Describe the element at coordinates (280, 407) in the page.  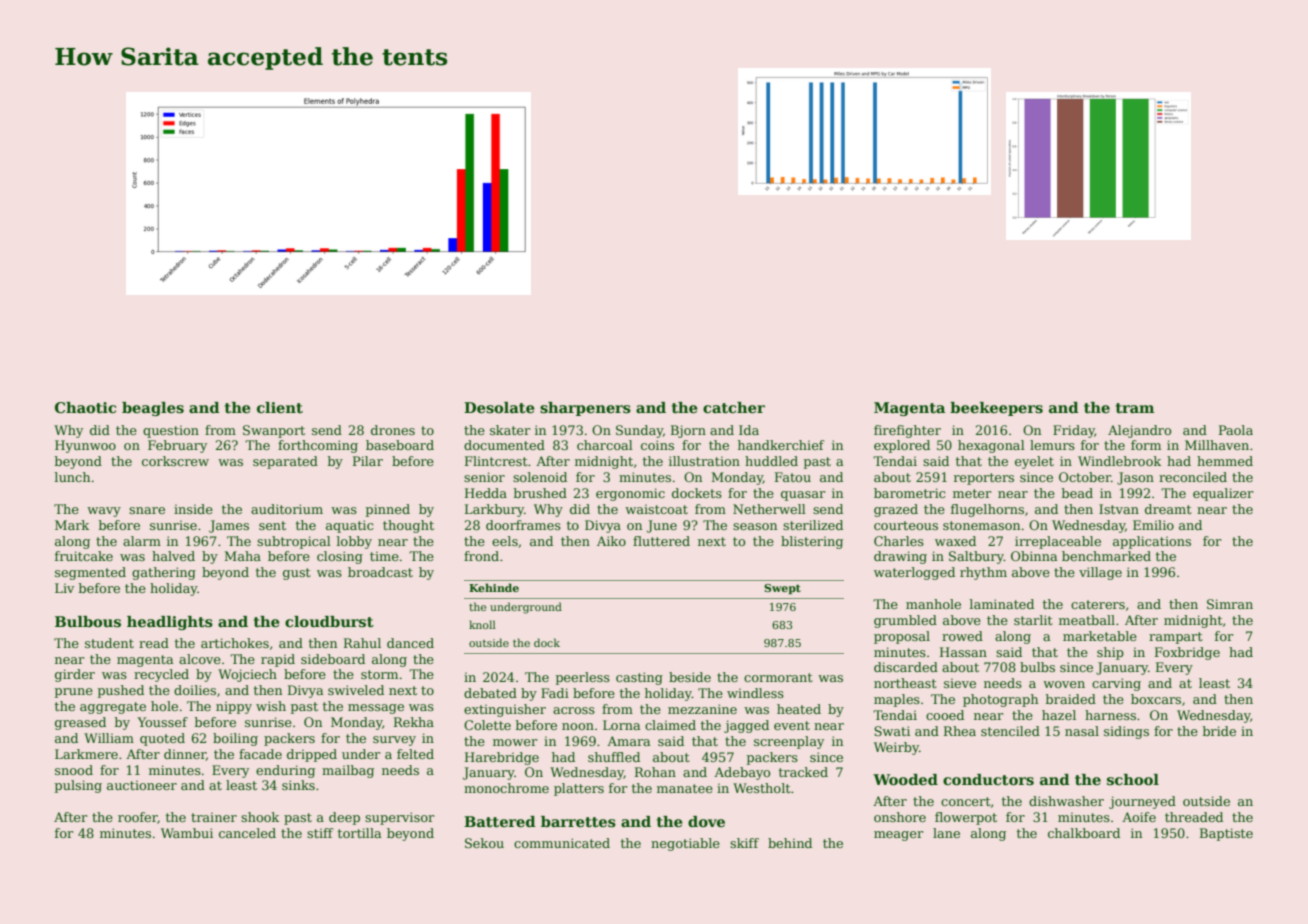
I see `client` at that location.
